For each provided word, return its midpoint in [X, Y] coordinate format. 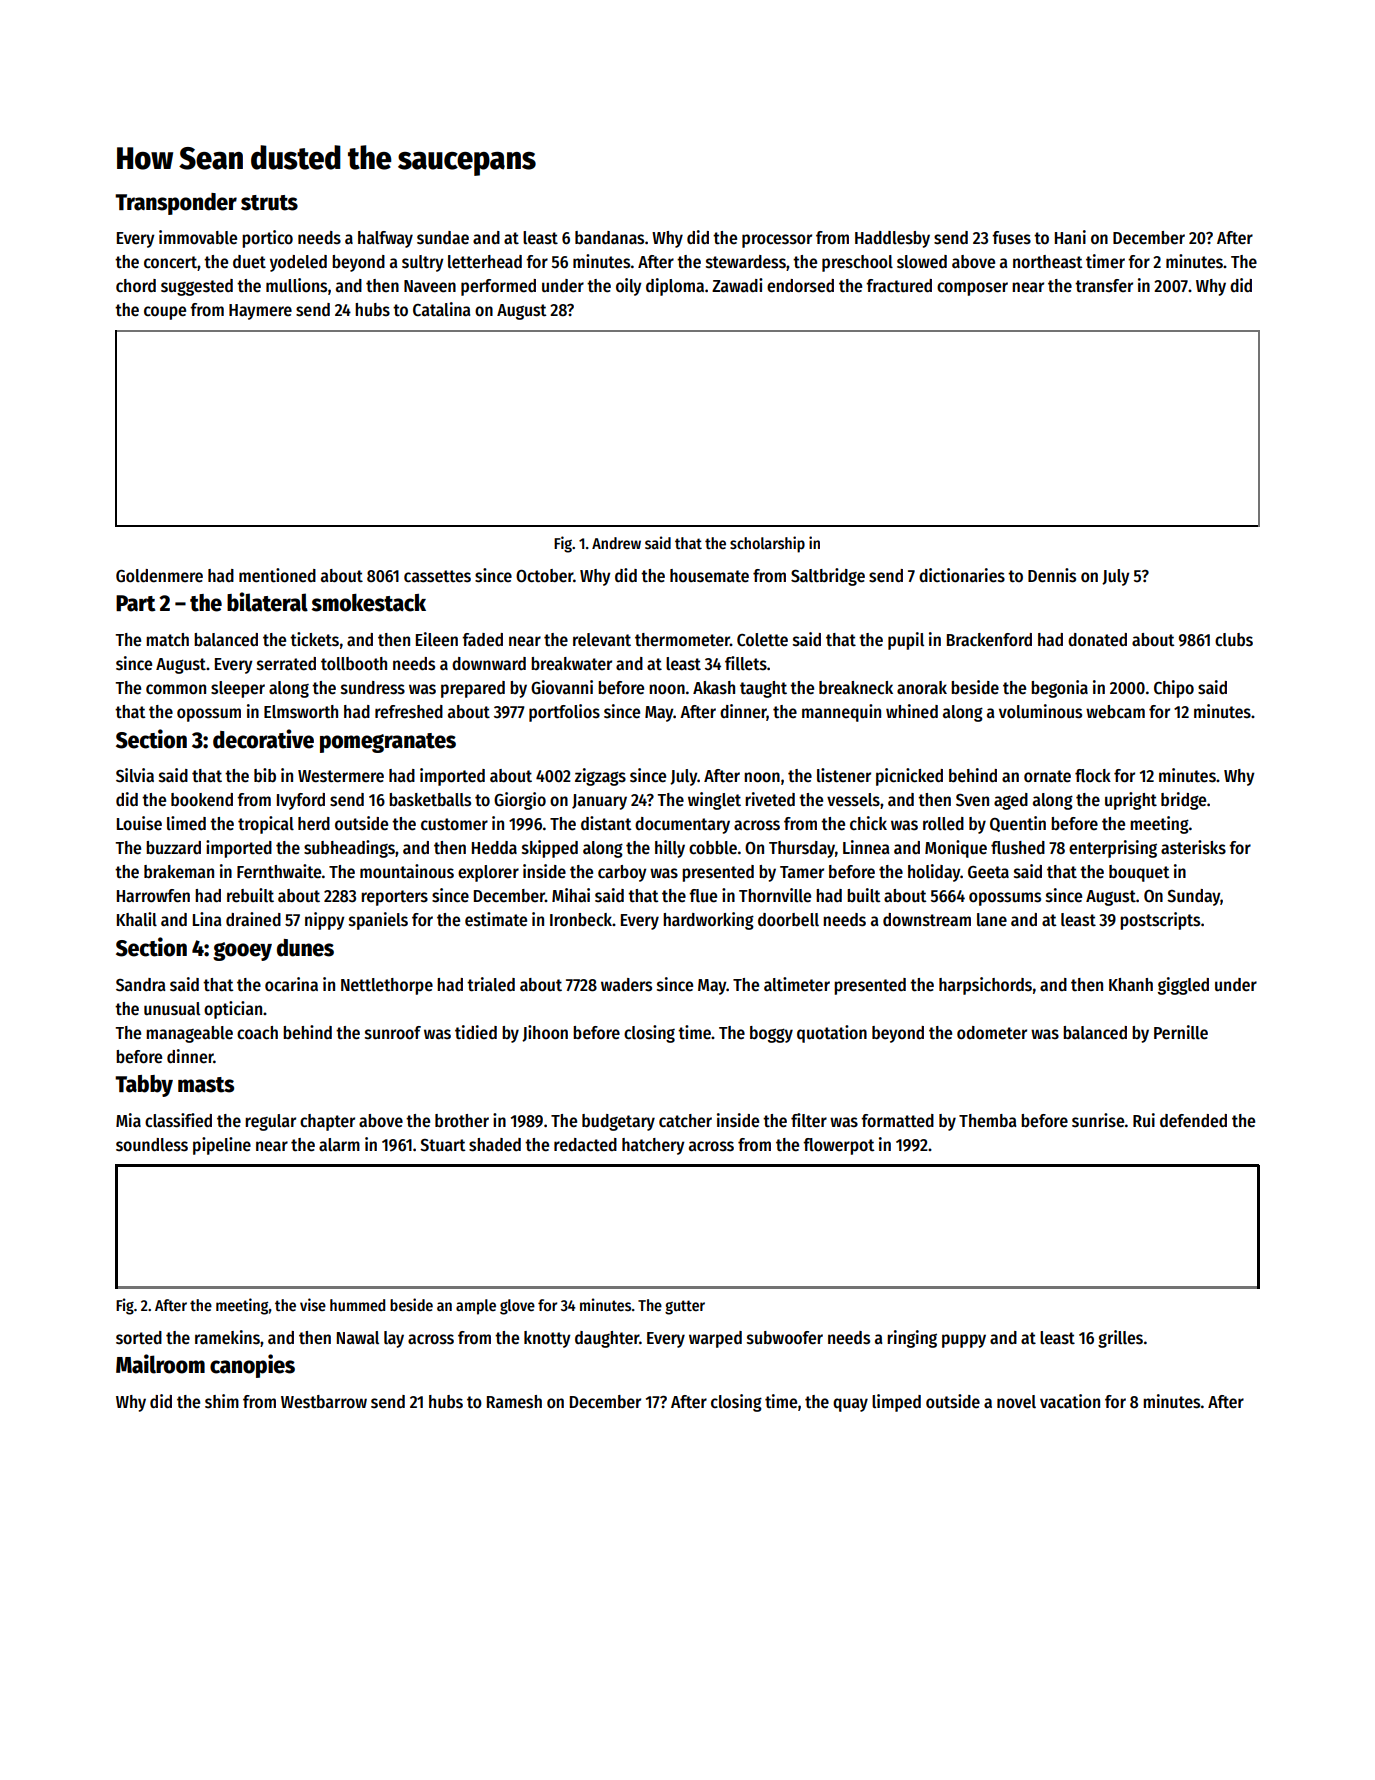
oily [629, 287]
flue [703, 896]
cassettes [437, 576]
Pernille [1181, 1032]
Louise [139, 823]
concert [171, 263]
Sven [972, 800]
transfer [1104, 286]
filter [809, 1120]
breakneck [856, 688]
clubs [1234, 640]
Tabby [144, 1086]
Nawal [358, 1338]
